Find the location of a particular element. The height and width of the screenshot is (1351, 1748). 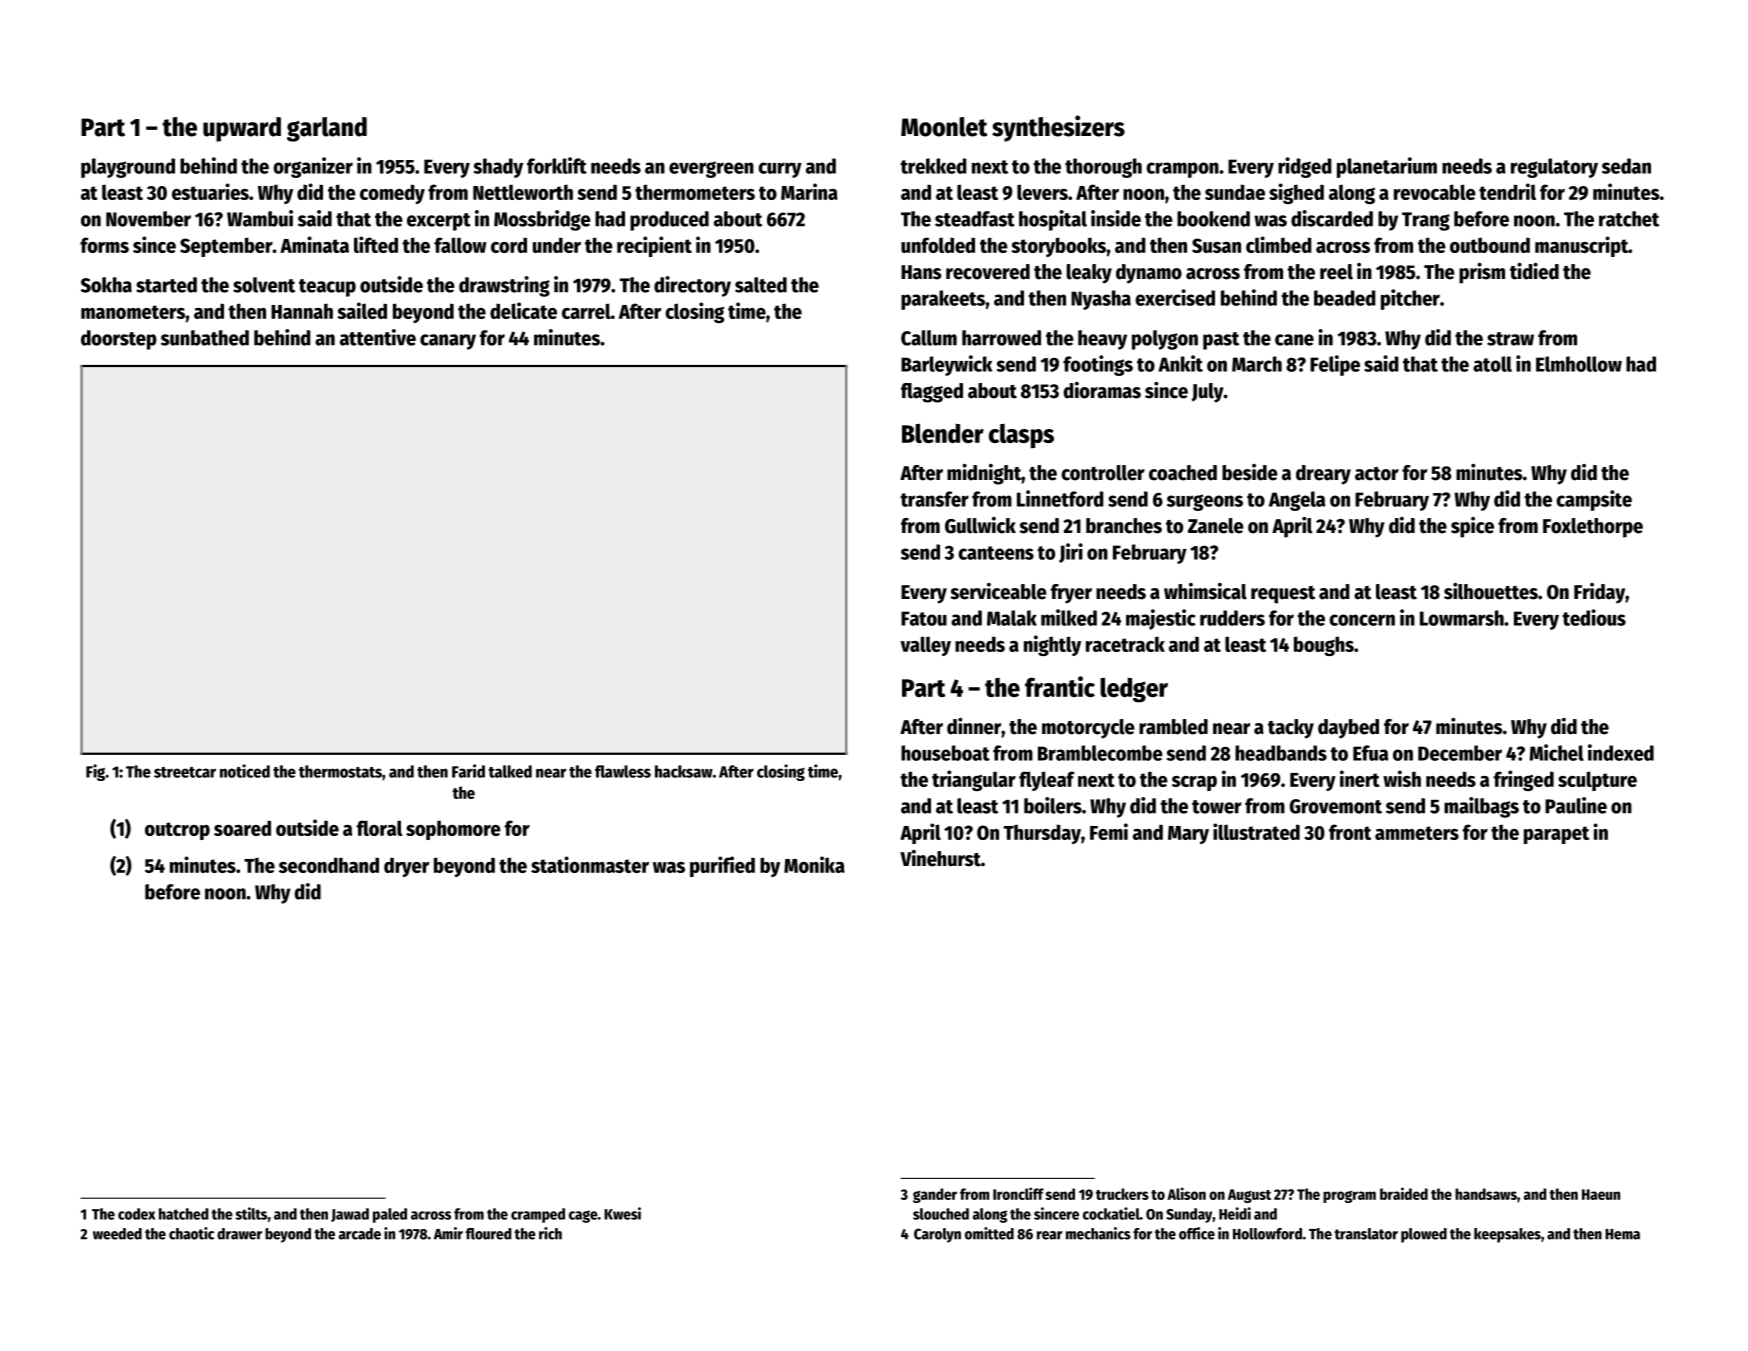

Blender is located at coordinates (943, 433).
